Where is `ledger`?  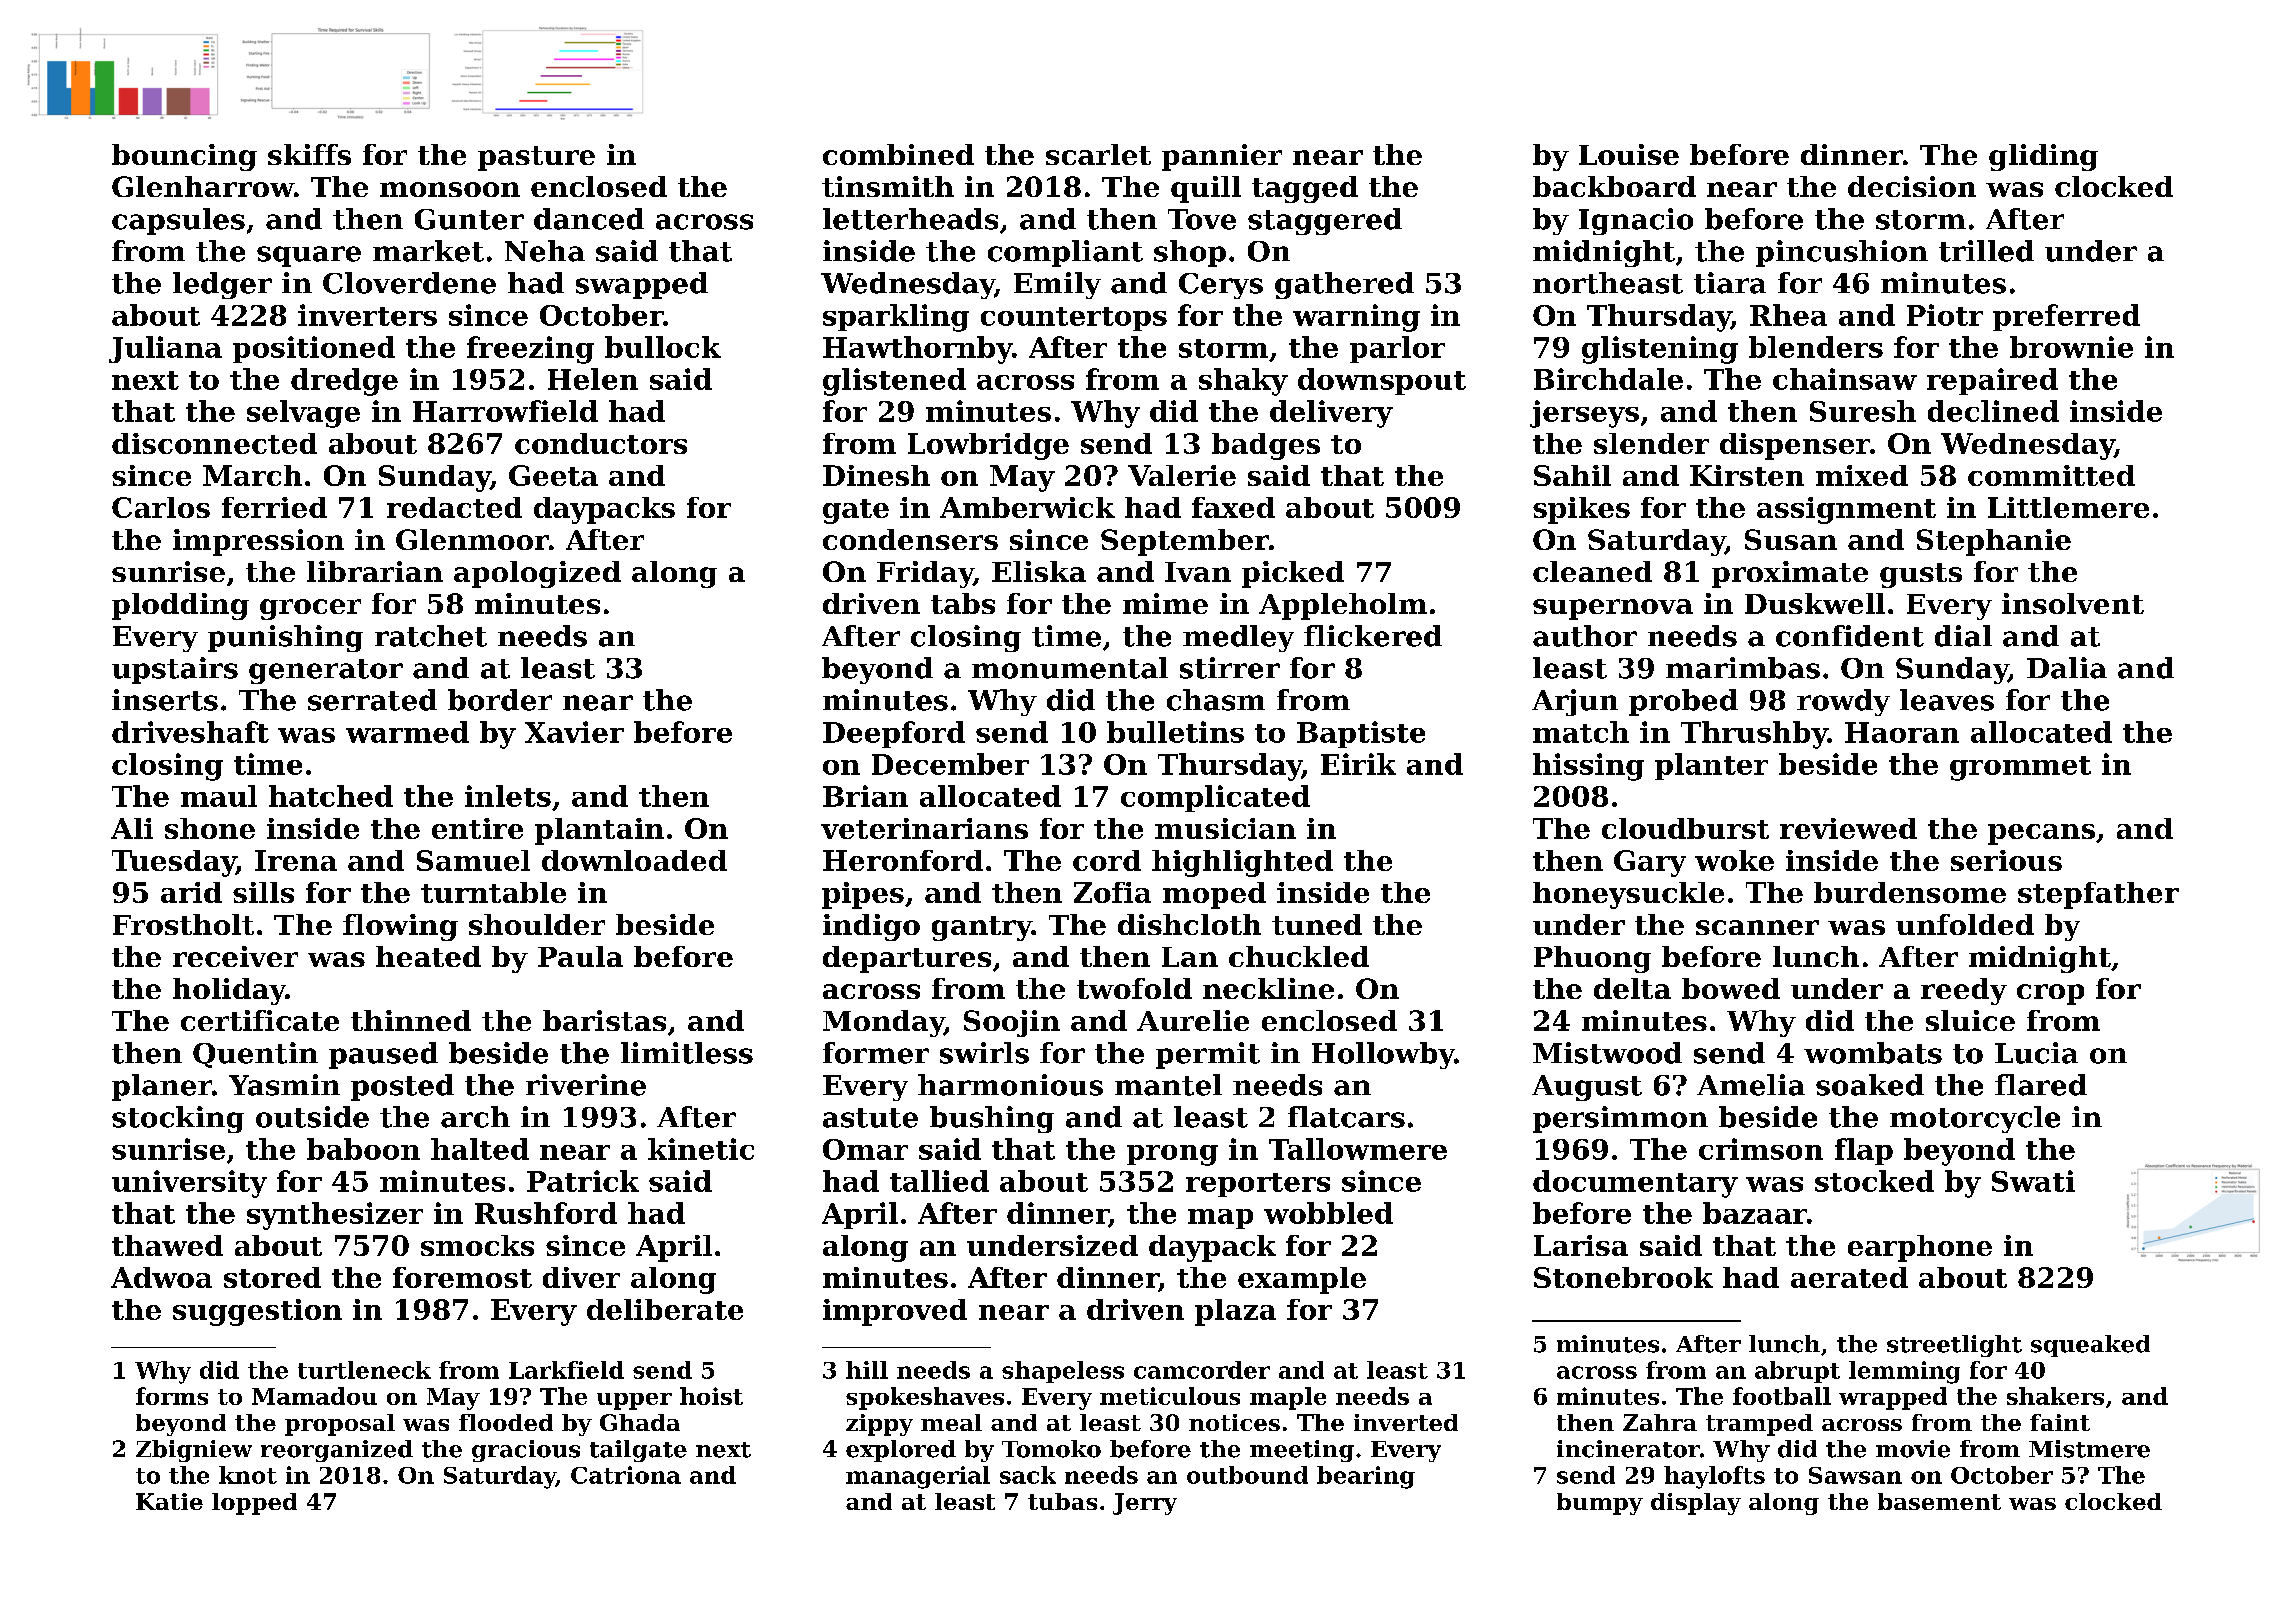
ledger is located at coordinates (222, 285).
